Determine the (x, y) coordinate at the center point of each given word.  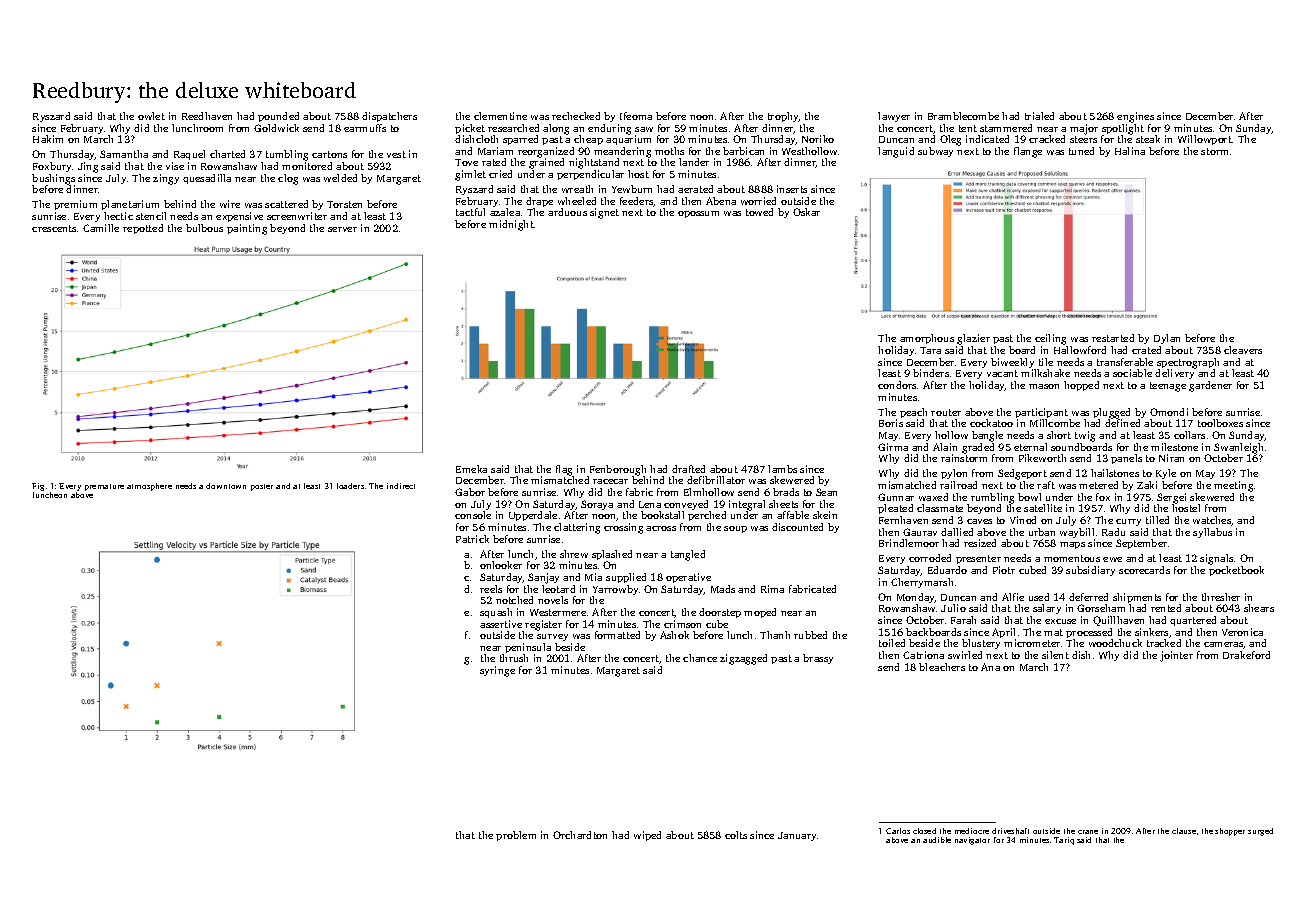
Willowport (1205, 140)
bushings (53, 179)
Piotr (1004, 570)
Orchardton (580, 835)
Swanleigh (1238, 448)
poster (262, 487)
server (342, 229)
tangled (688, 555)
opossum (698, 214)
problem (516, 836)
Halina (1130, 151)
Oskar (806, 212)
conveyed (686, 505)
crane (1088, 832)
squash (496, 613)
